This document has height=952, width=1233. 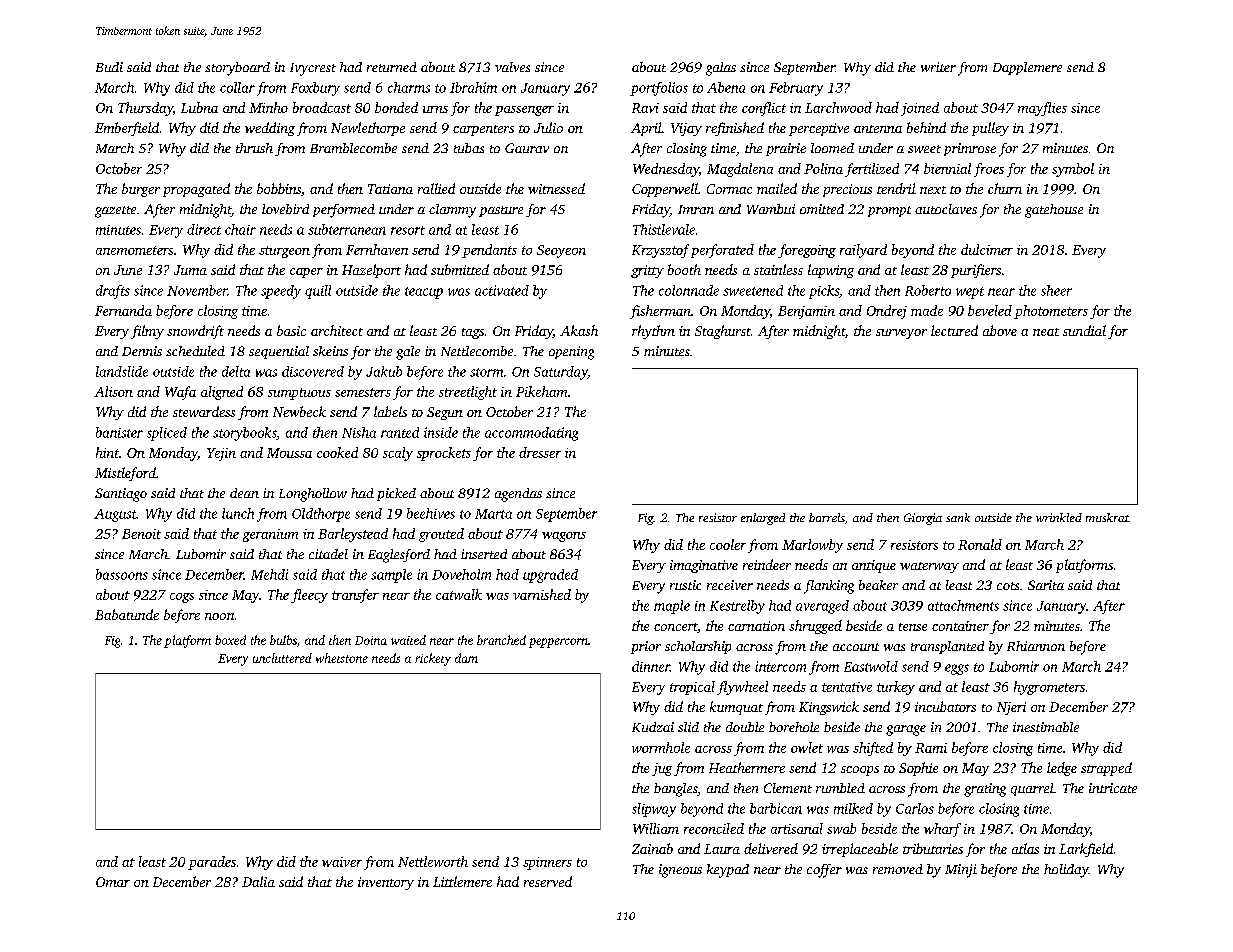 I want to click on mayflies, so click(x=1042, y=109).
